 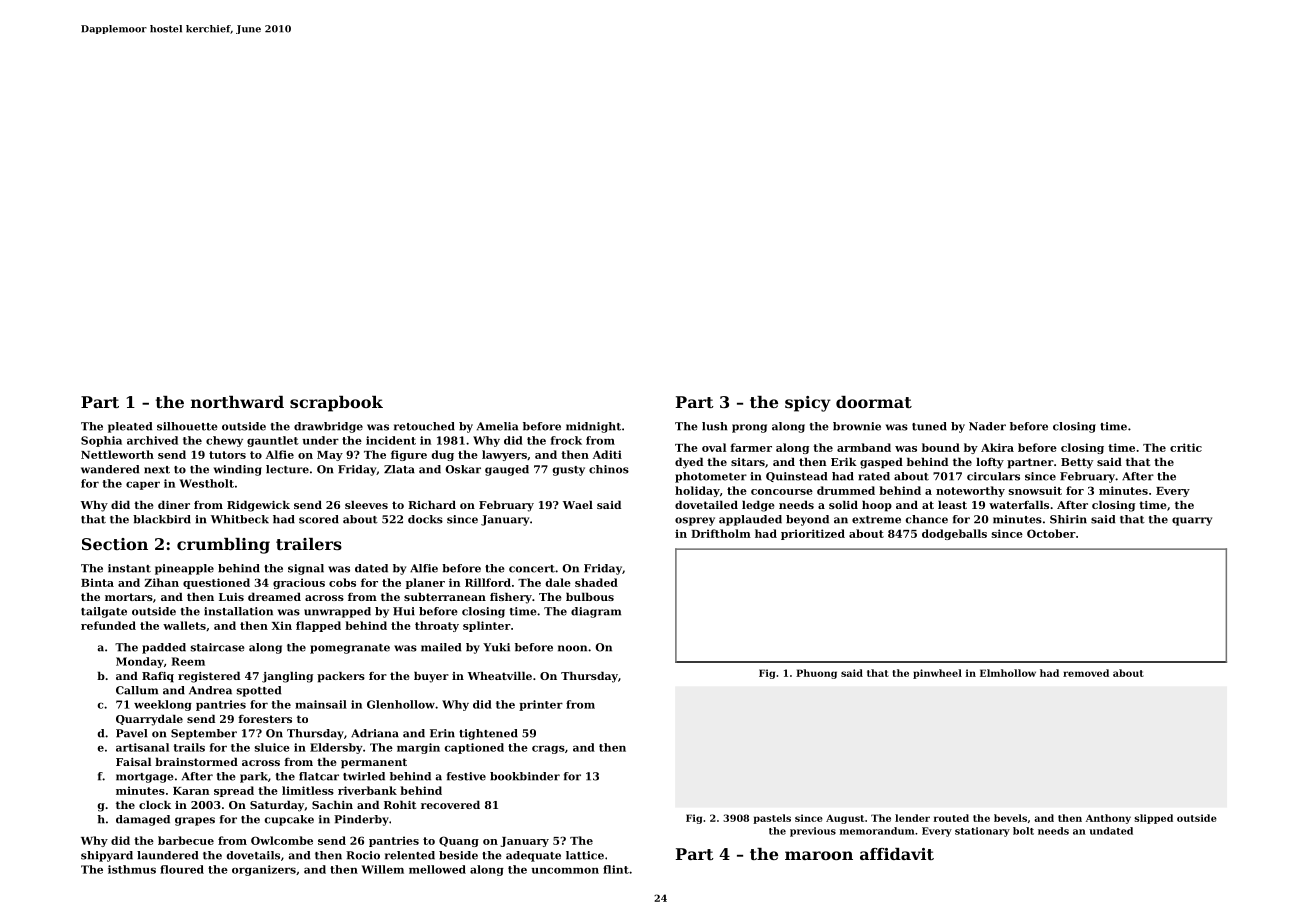 I want to click on noon, so click(x=572, y=648).
